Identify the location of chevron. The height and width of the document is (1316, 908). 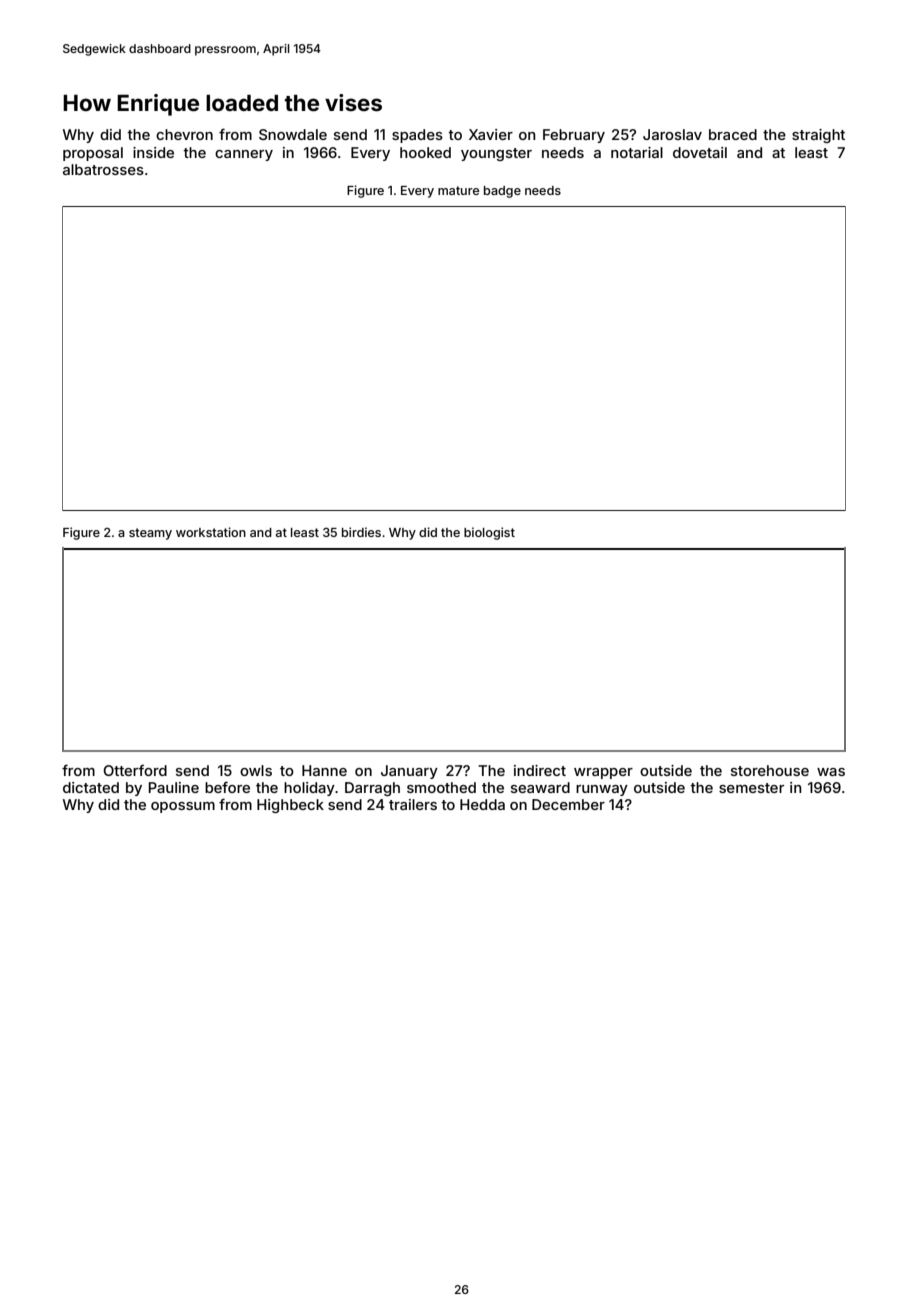
(184, 134).
